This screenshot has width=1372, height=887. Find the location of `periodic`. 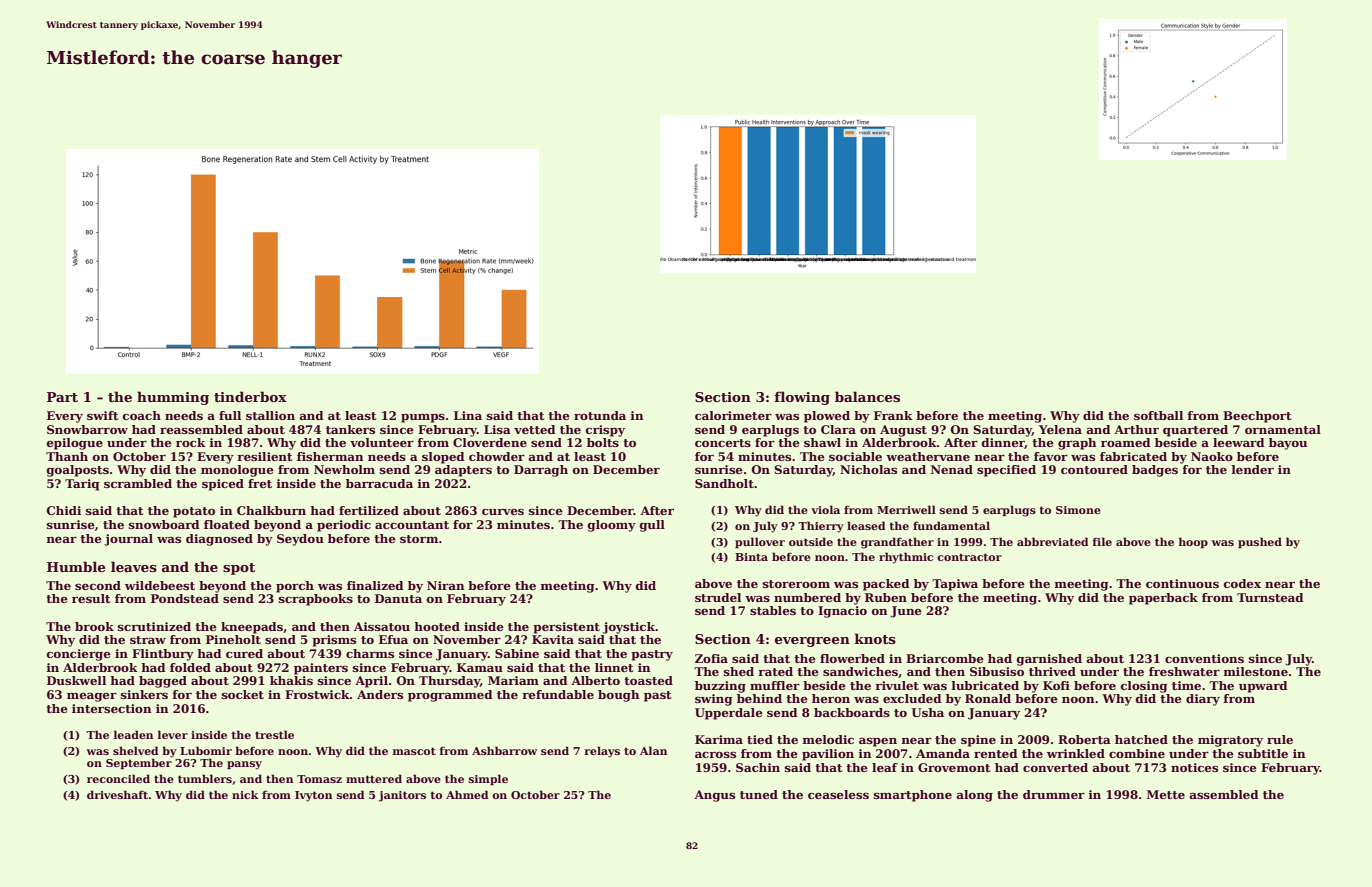

periodic is located at coordinates (344, 526).
